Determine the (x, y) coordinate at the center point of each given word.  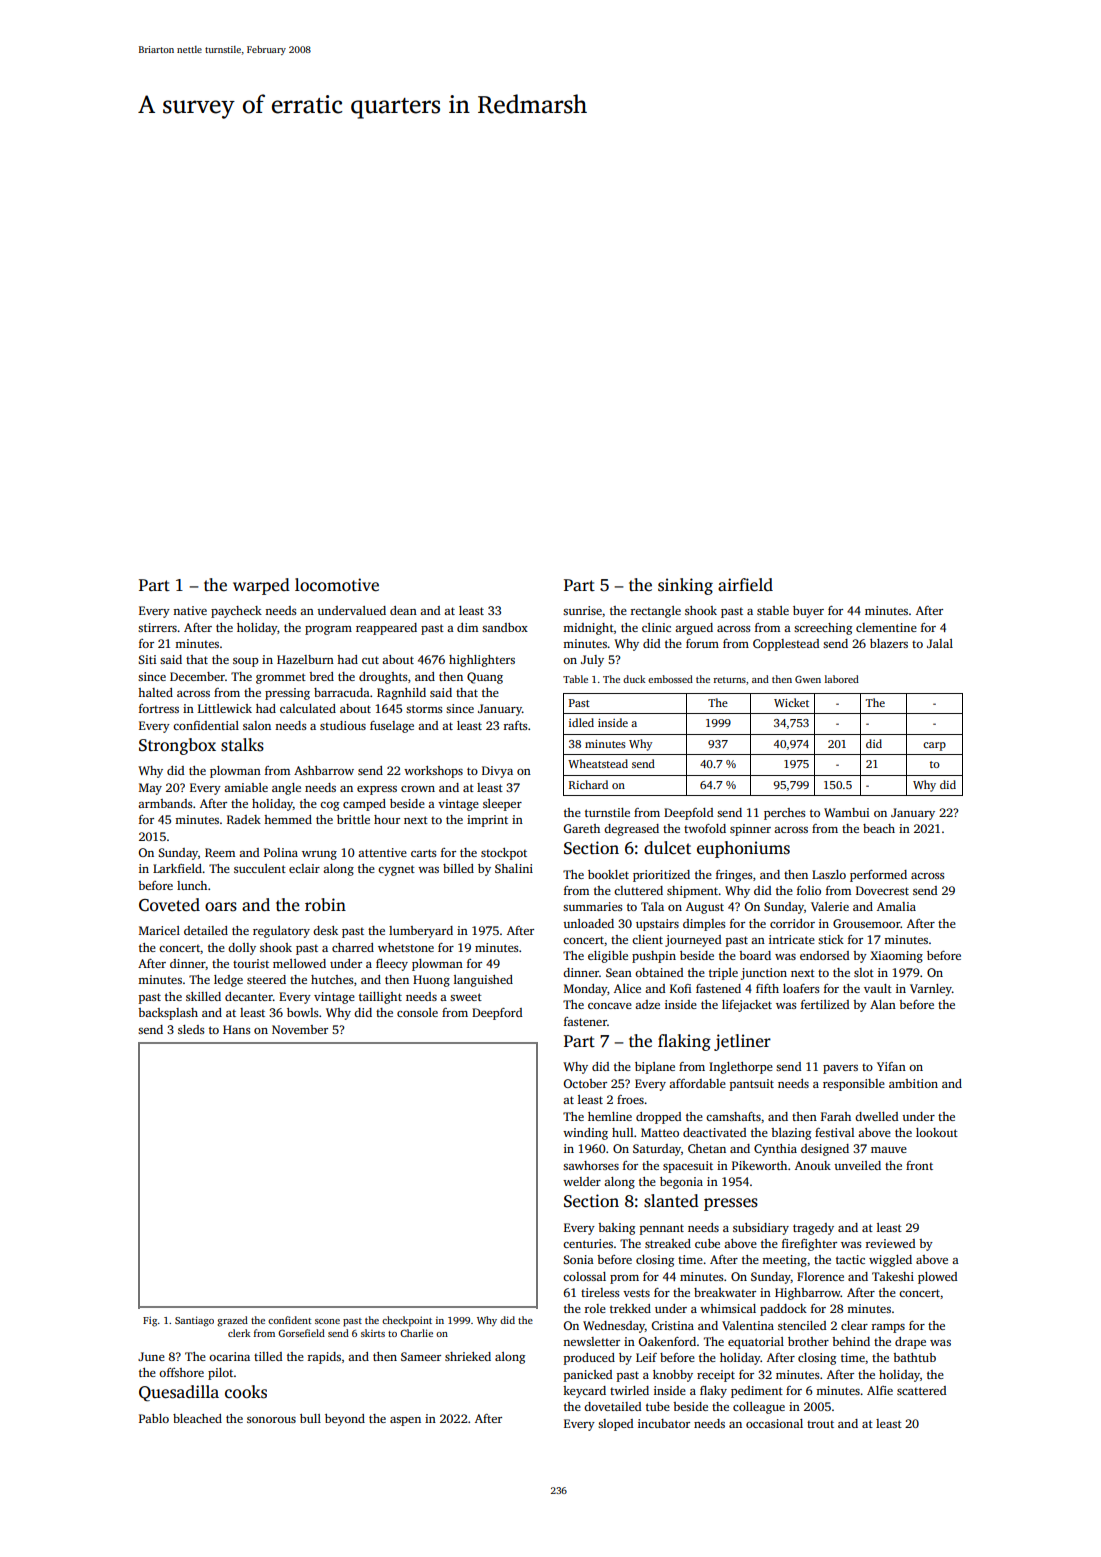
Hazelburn (305, 659)
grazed (232, 1321)
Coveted (169, 905)
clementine (886, 627)
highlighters (482, 661)
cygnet (396, 870)
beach (879, 828)
